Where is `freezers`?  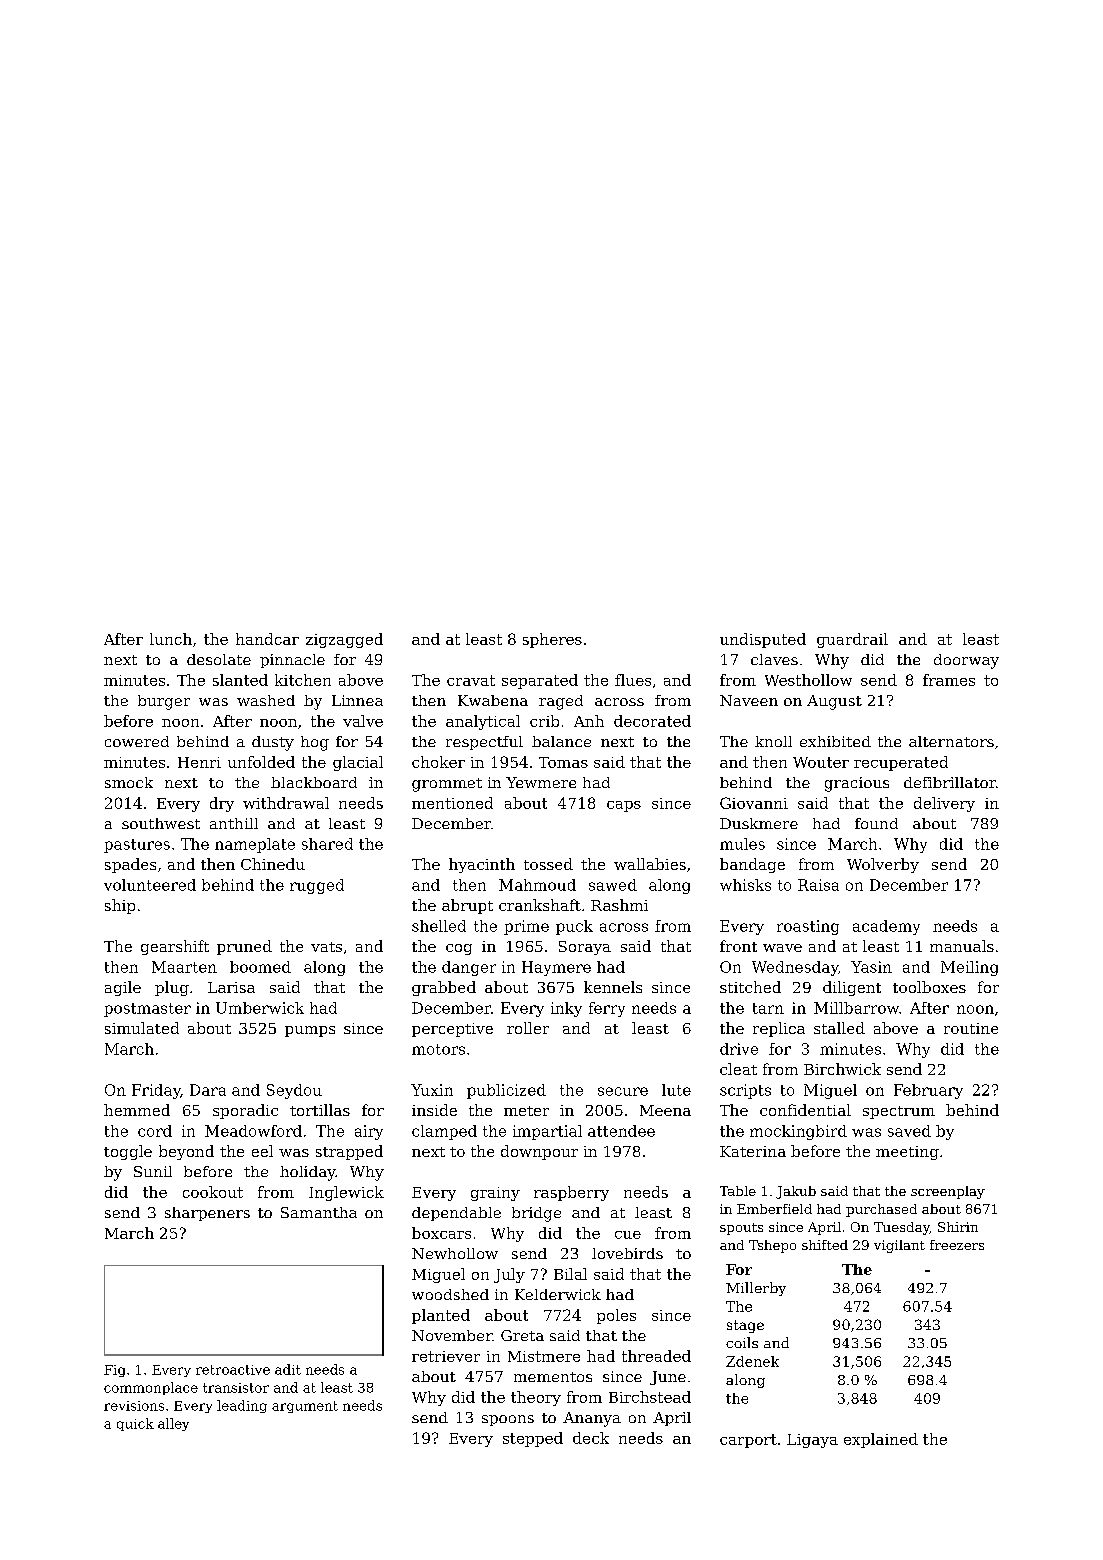 freezers is located at coordinates (957, 1245).
